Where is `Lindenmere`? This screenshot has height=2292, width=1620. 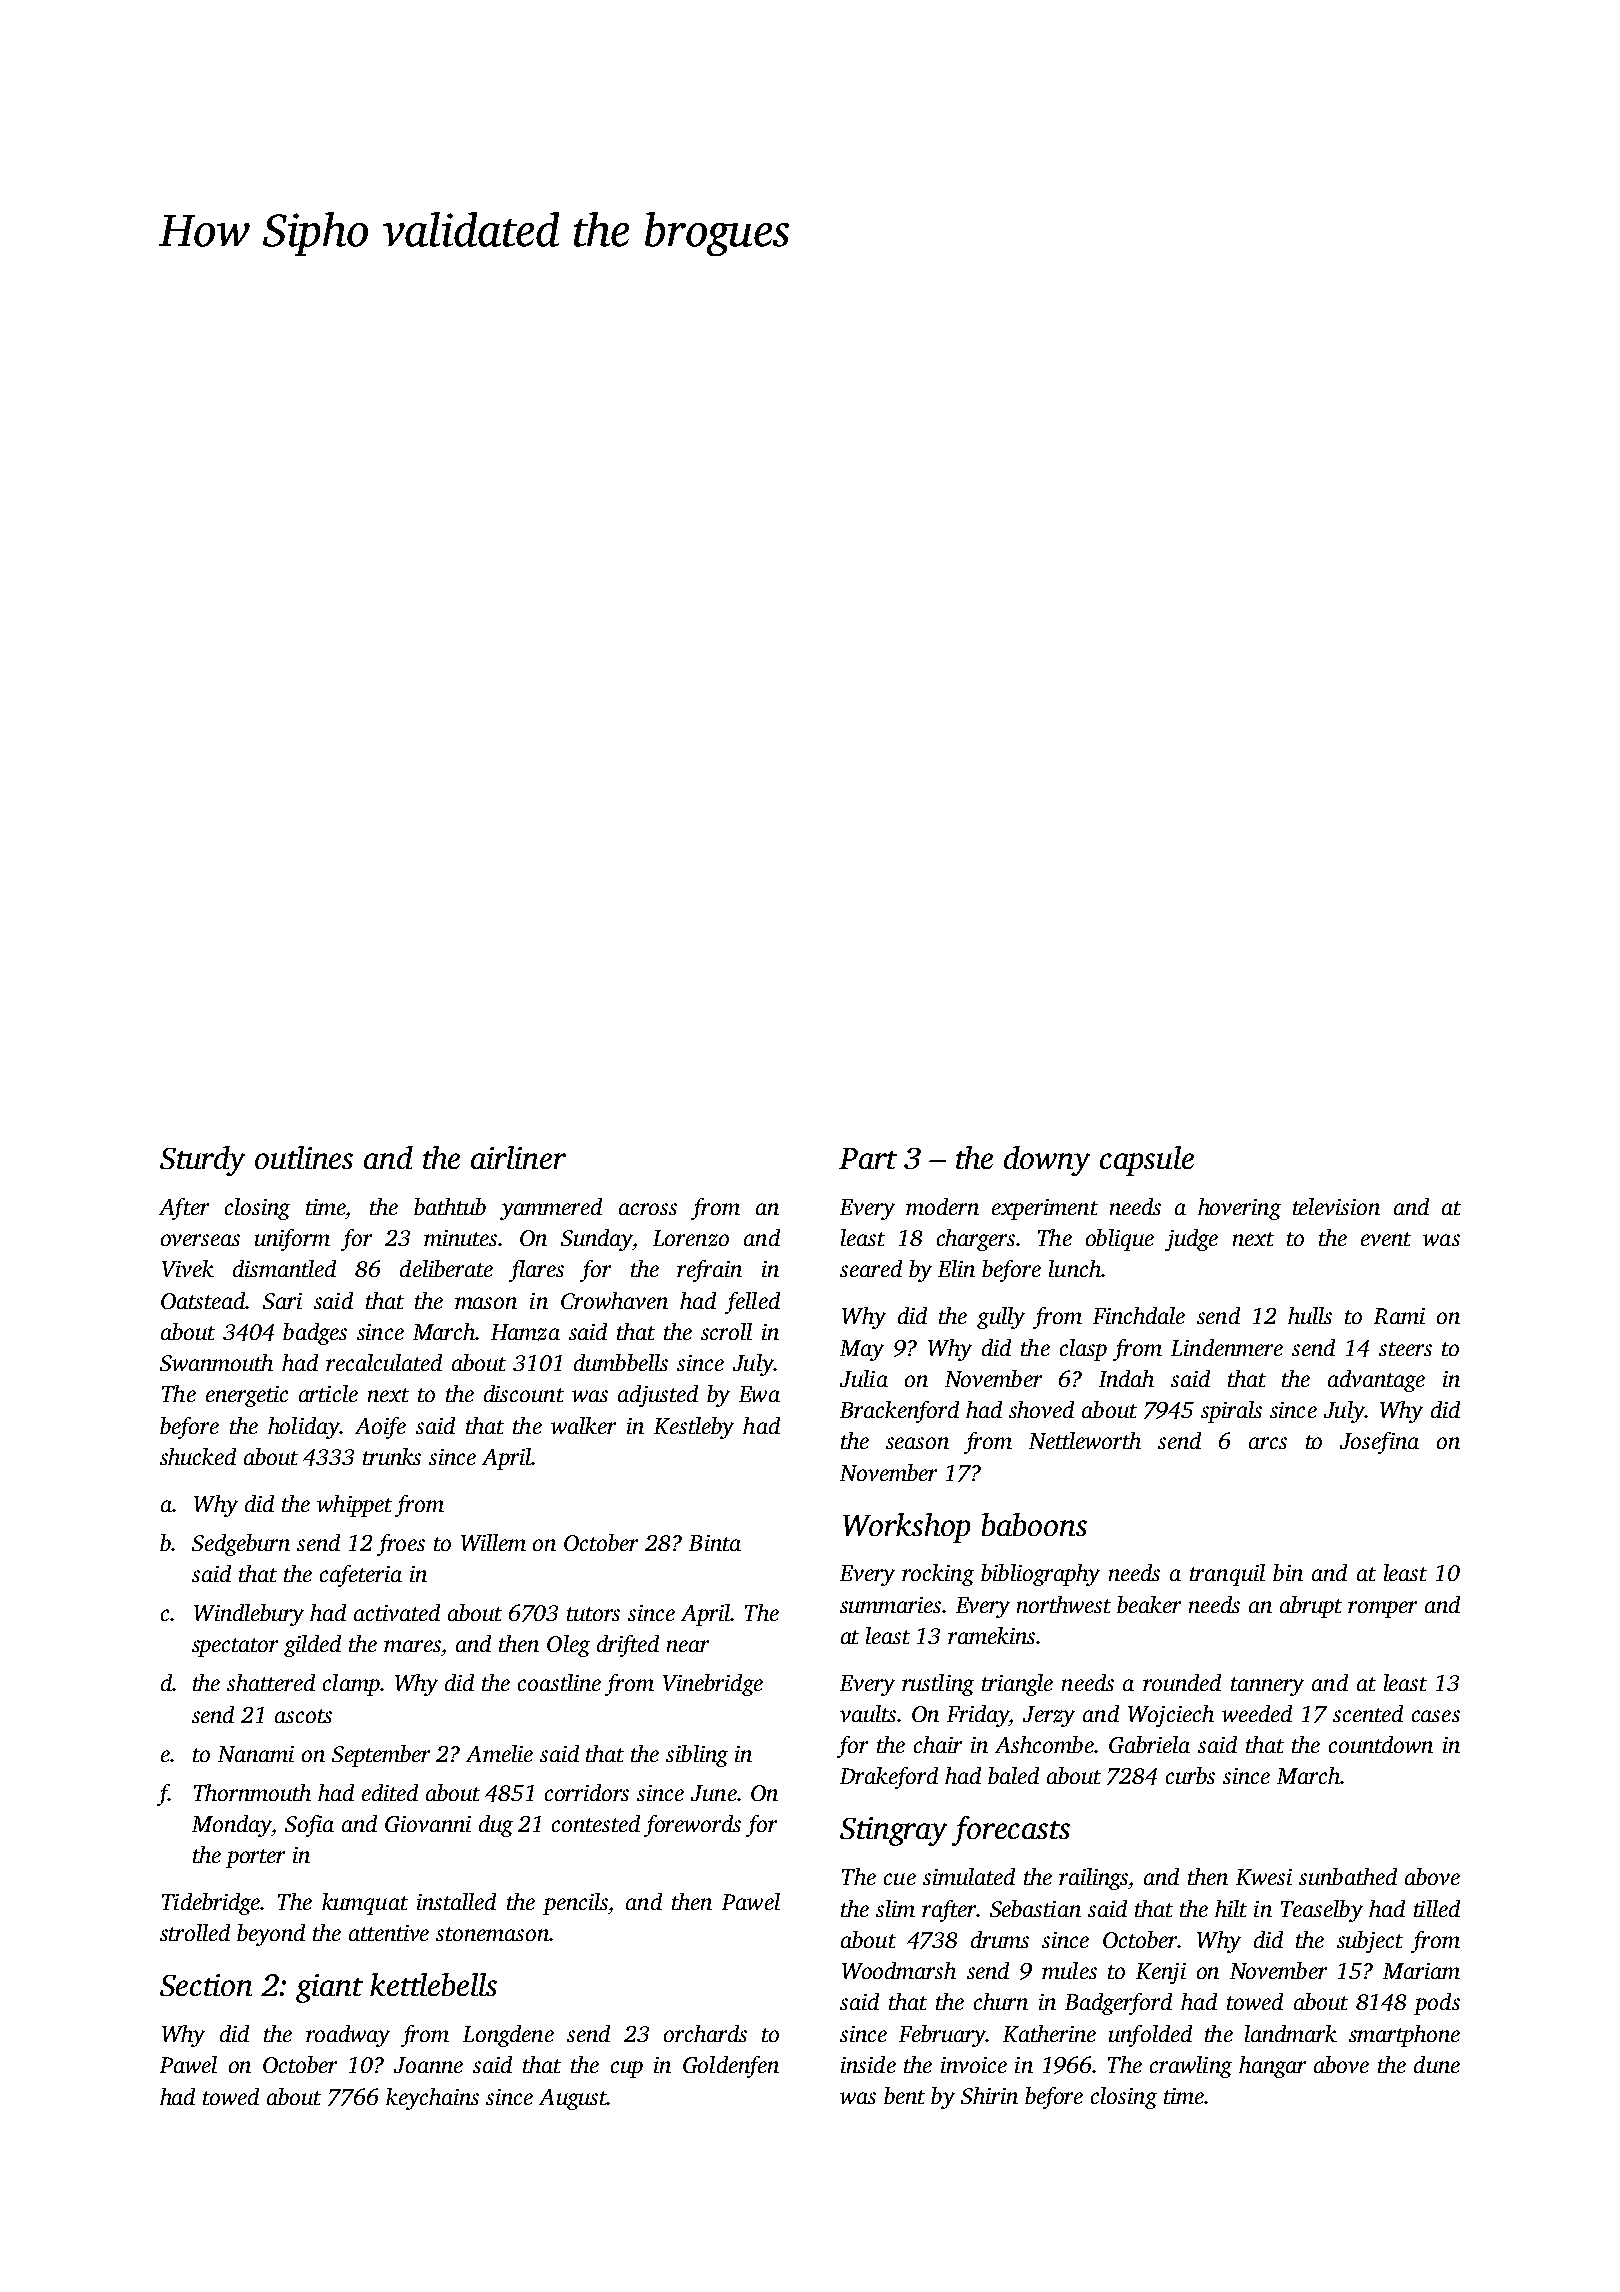
Lindenmere is located at coordinates (1227, 1347).
